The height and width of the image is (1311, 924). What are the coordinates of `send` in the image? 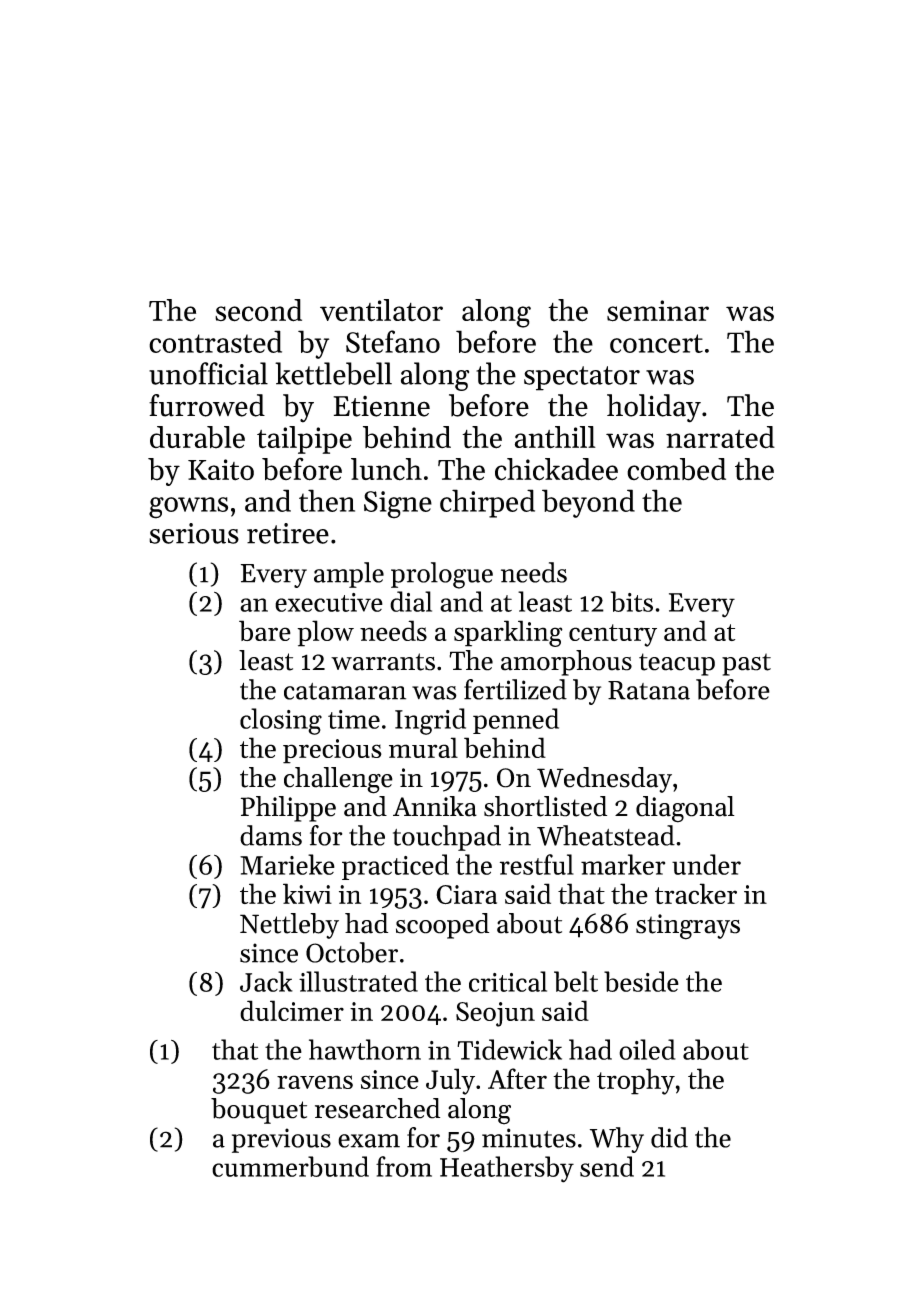 It's located at (607, 1166).
